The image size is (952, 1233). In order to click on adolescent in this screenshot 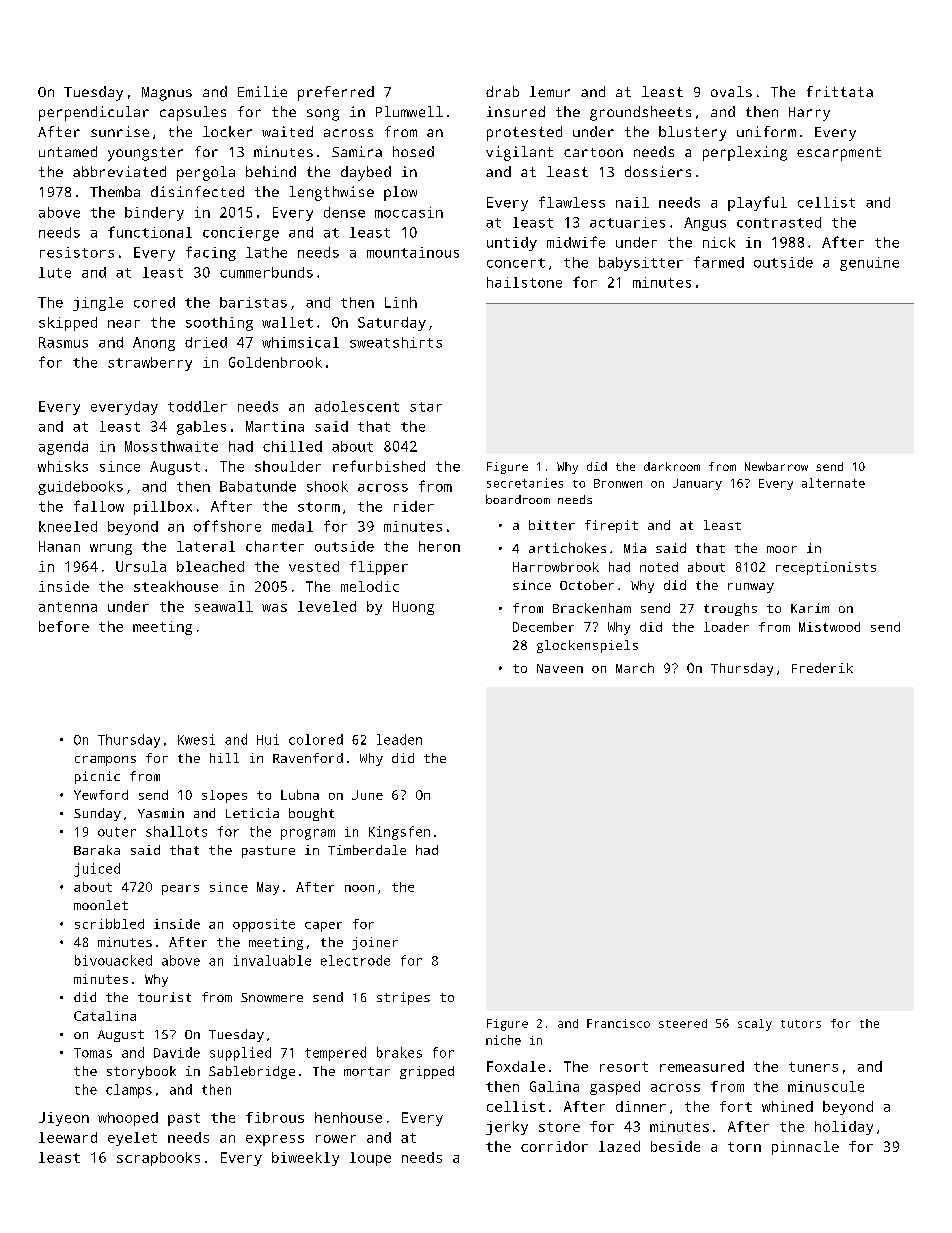, I will do `click(357, 406)`.
